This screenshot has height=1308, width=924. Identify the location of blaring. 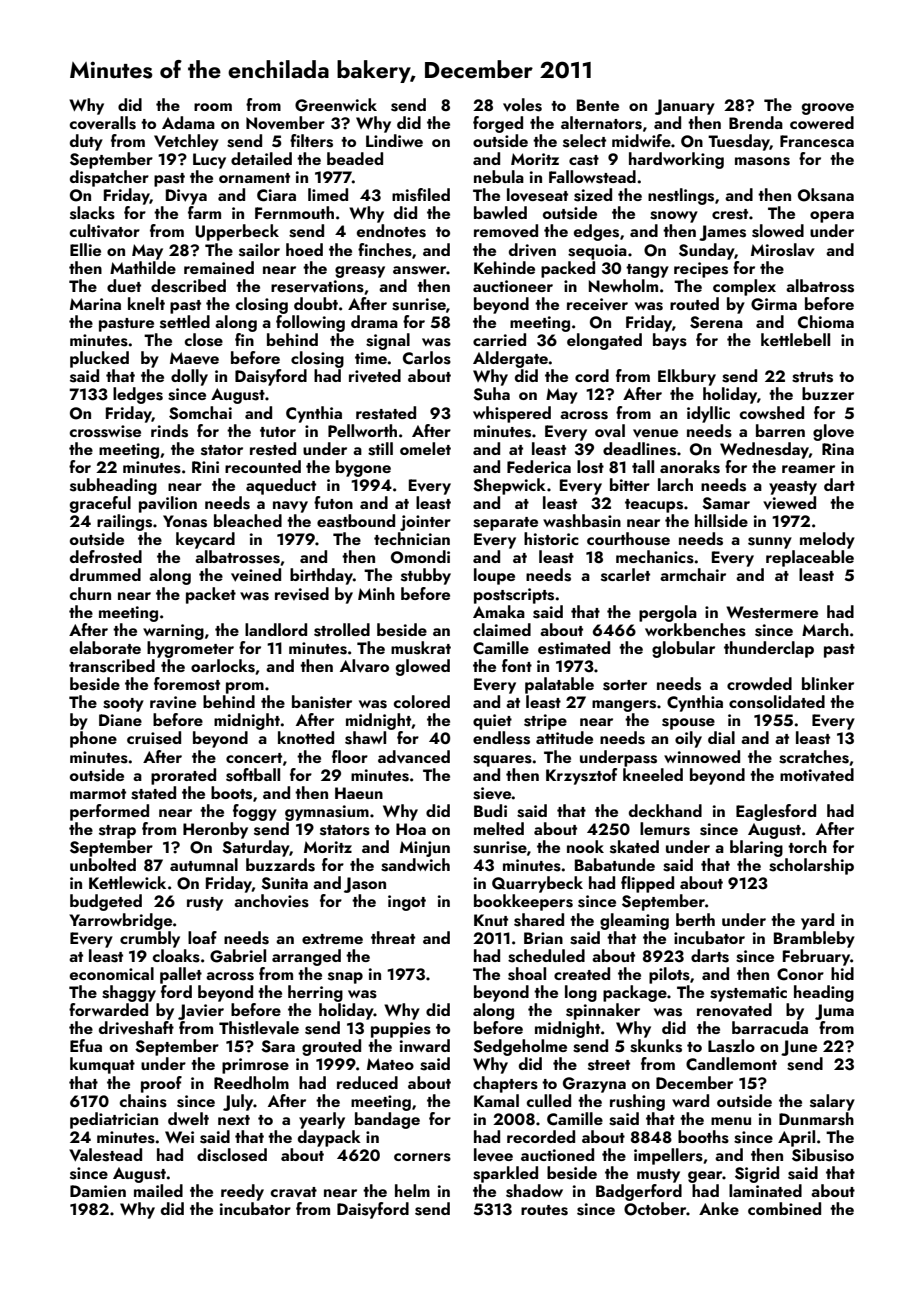
(756, 848).
